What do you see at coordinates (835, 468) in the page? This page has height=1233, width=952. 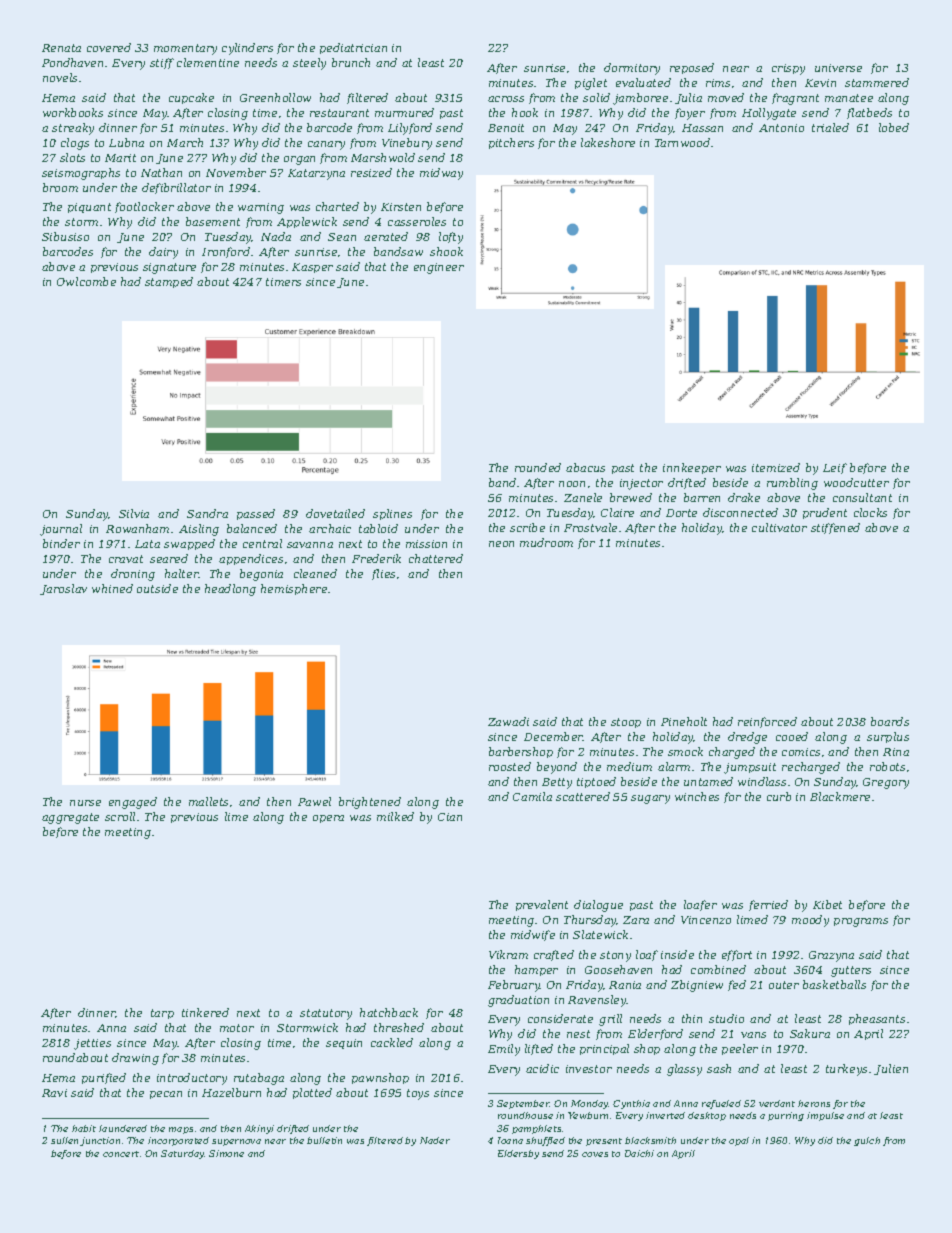 I see `Leif` at bounding box center [835, 468].
